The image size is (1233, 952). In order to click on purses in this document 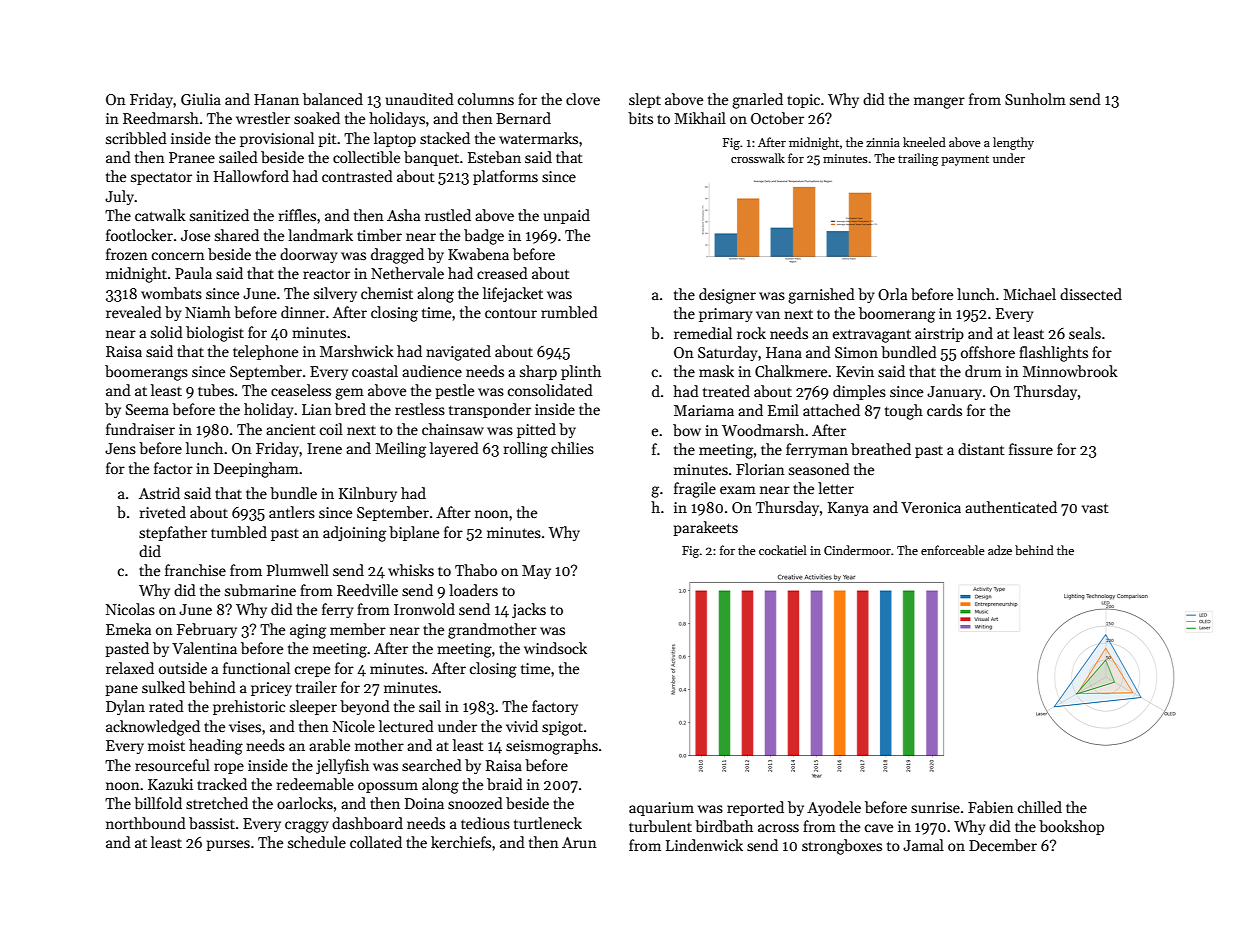, I will do `click(228, 845)`.
